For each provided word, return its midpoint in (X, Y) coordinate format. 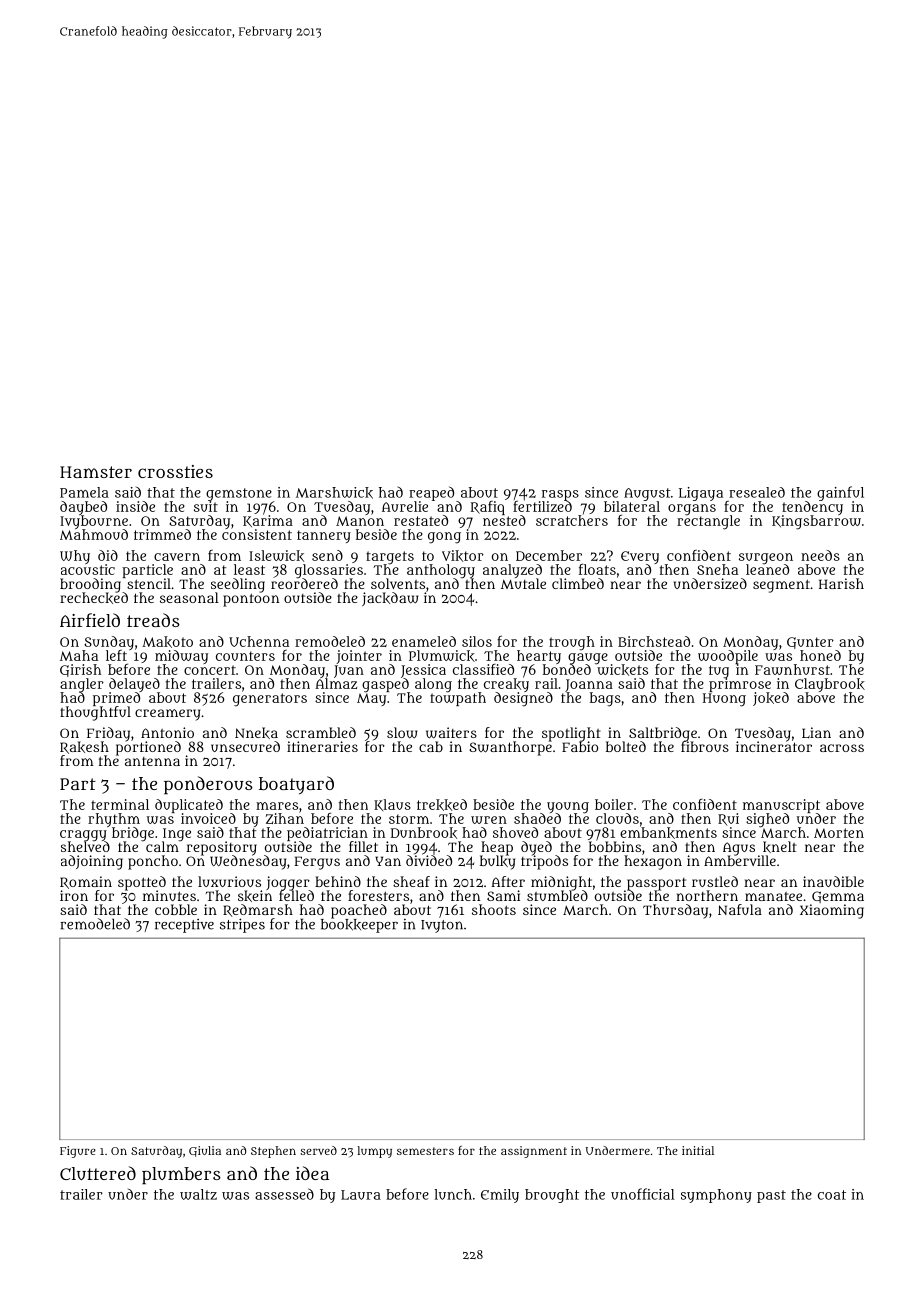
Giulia (205, 1151)
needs (820, 555)
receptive (184, 926)
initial (698, 1150)
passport (656, 884)
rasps (560, 495)
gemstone (239, 494)
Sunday (109, 643)
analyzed (512, 571)
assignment (534, 1152)
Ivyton (442, 926)
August (647, 494)
